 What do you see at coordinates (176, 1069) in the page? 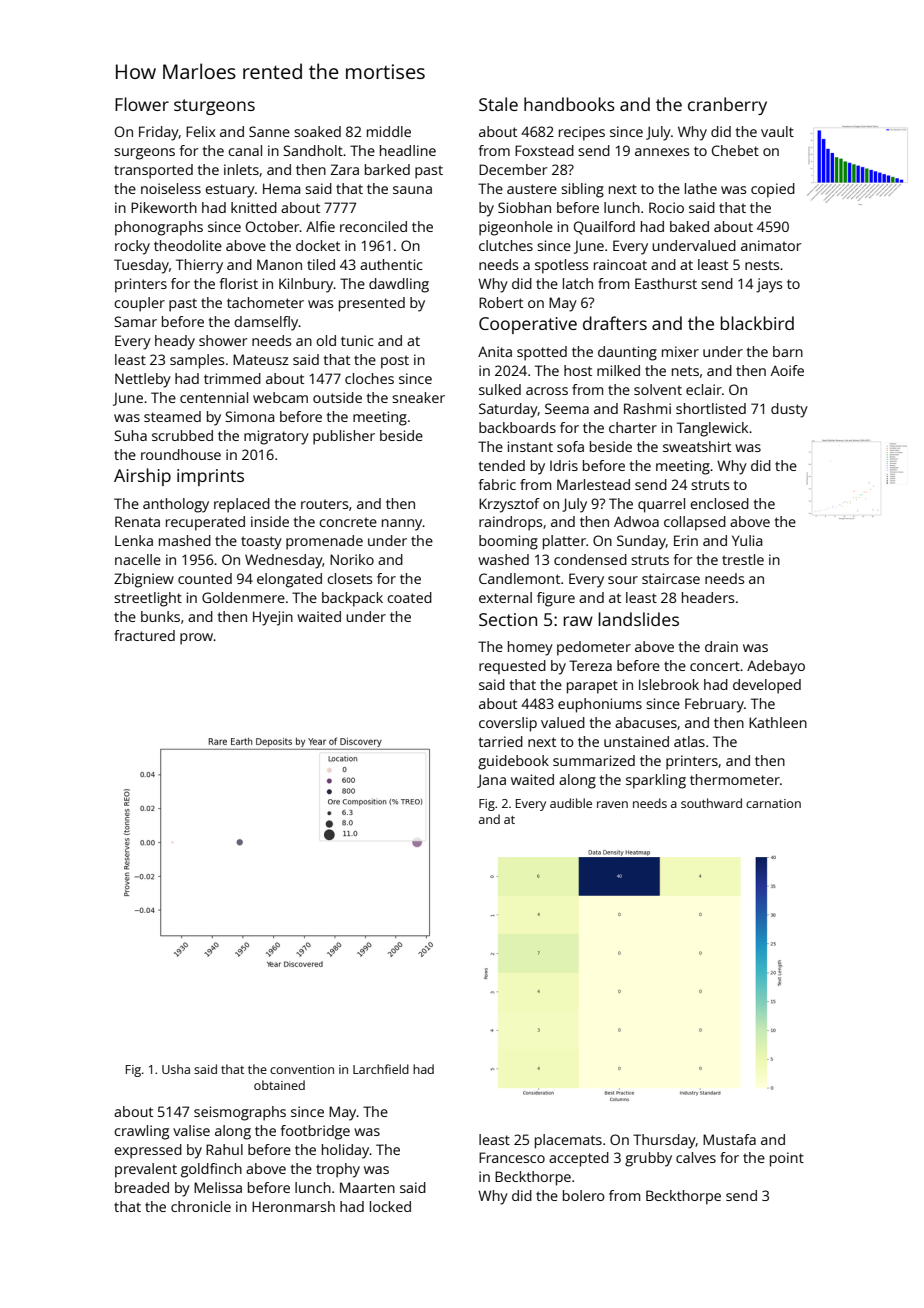
I see `Usha` at bounding box center [176, 1069].
